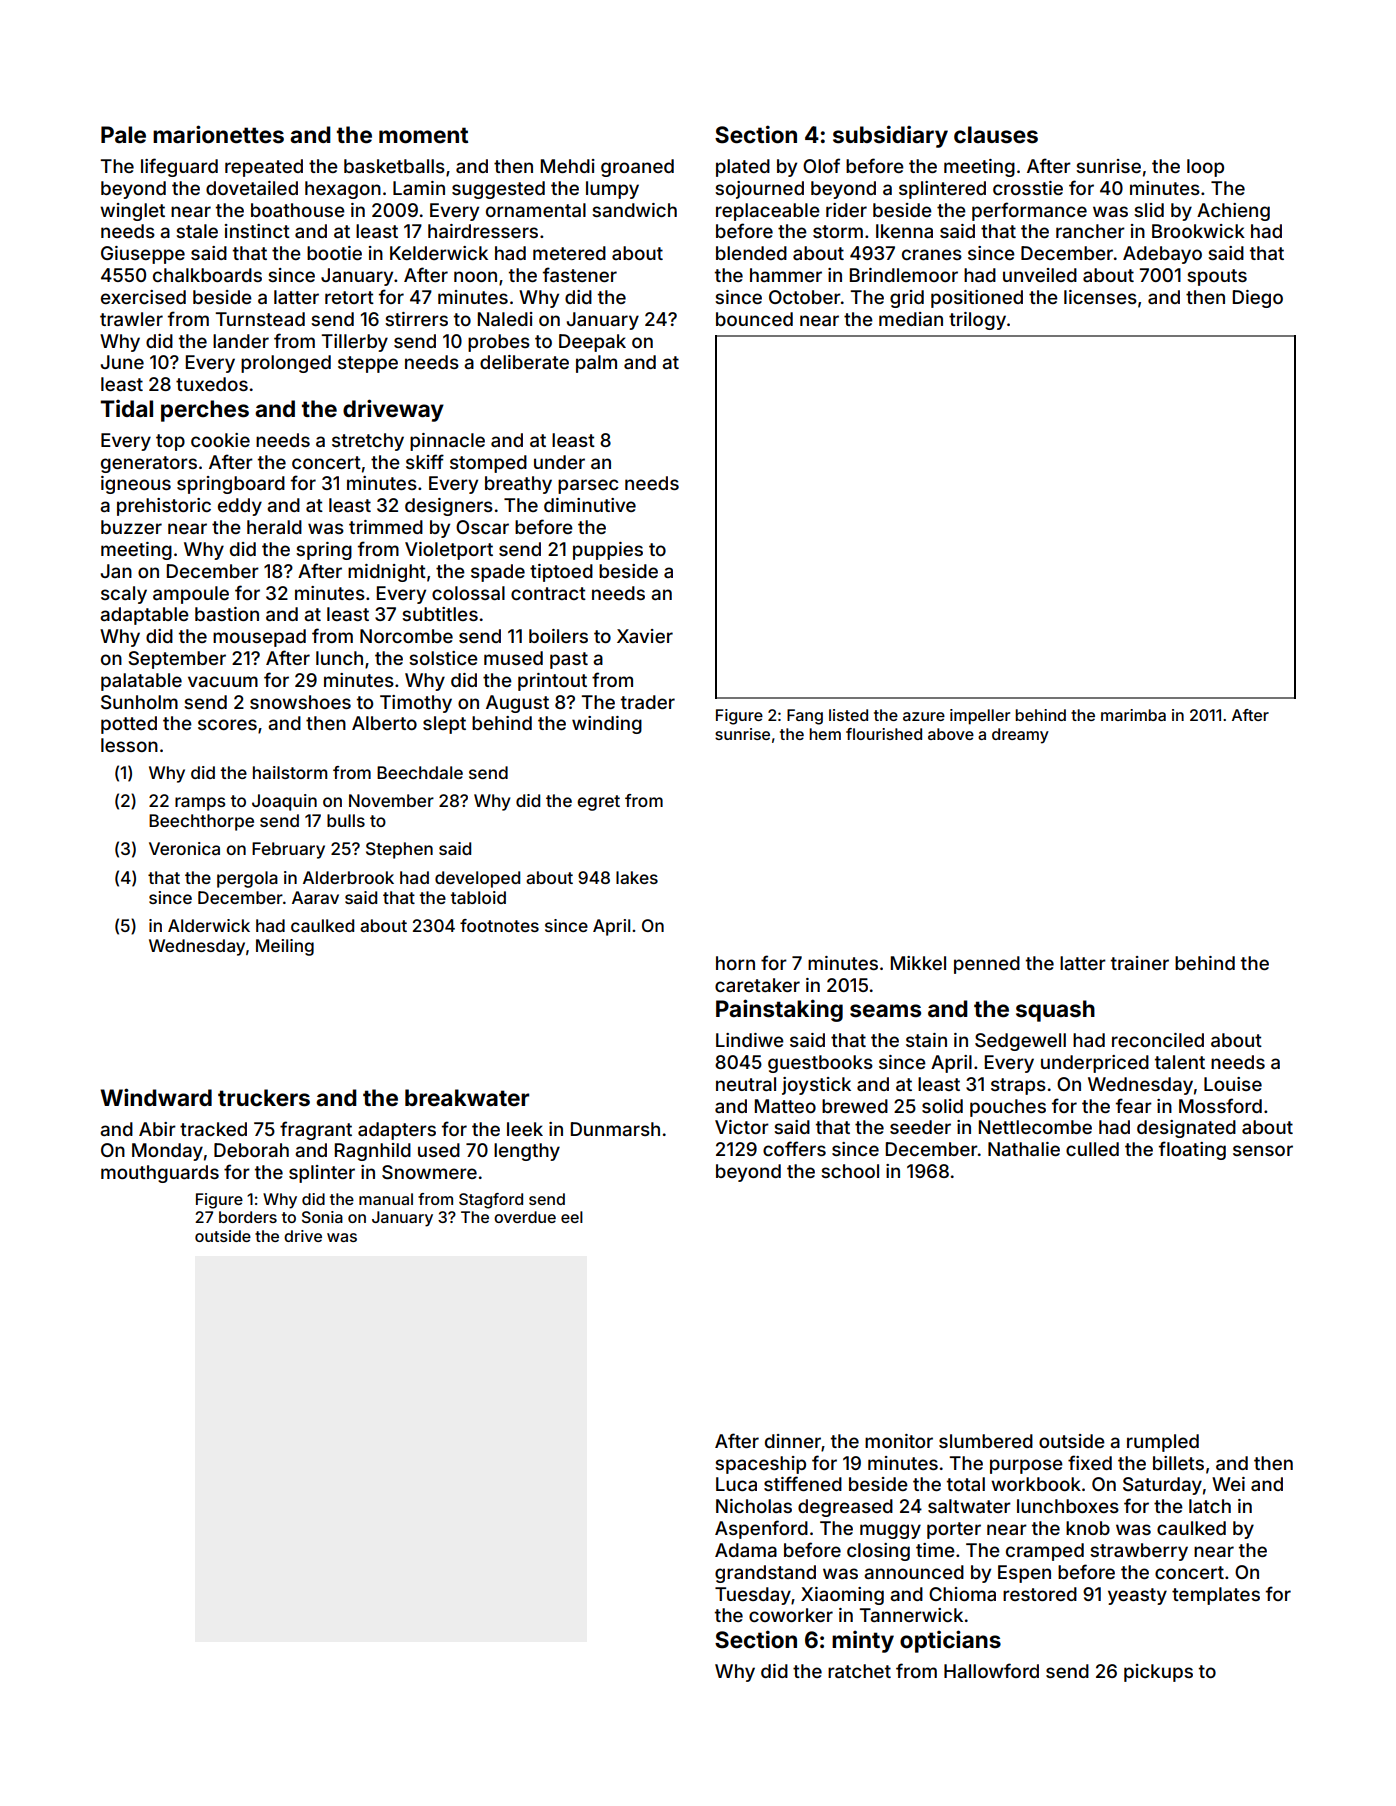 This screenshot has width=1396, height=1806. Describe the element at coordinates (848, 715) in the screenshot. I see `listed` at that location.
